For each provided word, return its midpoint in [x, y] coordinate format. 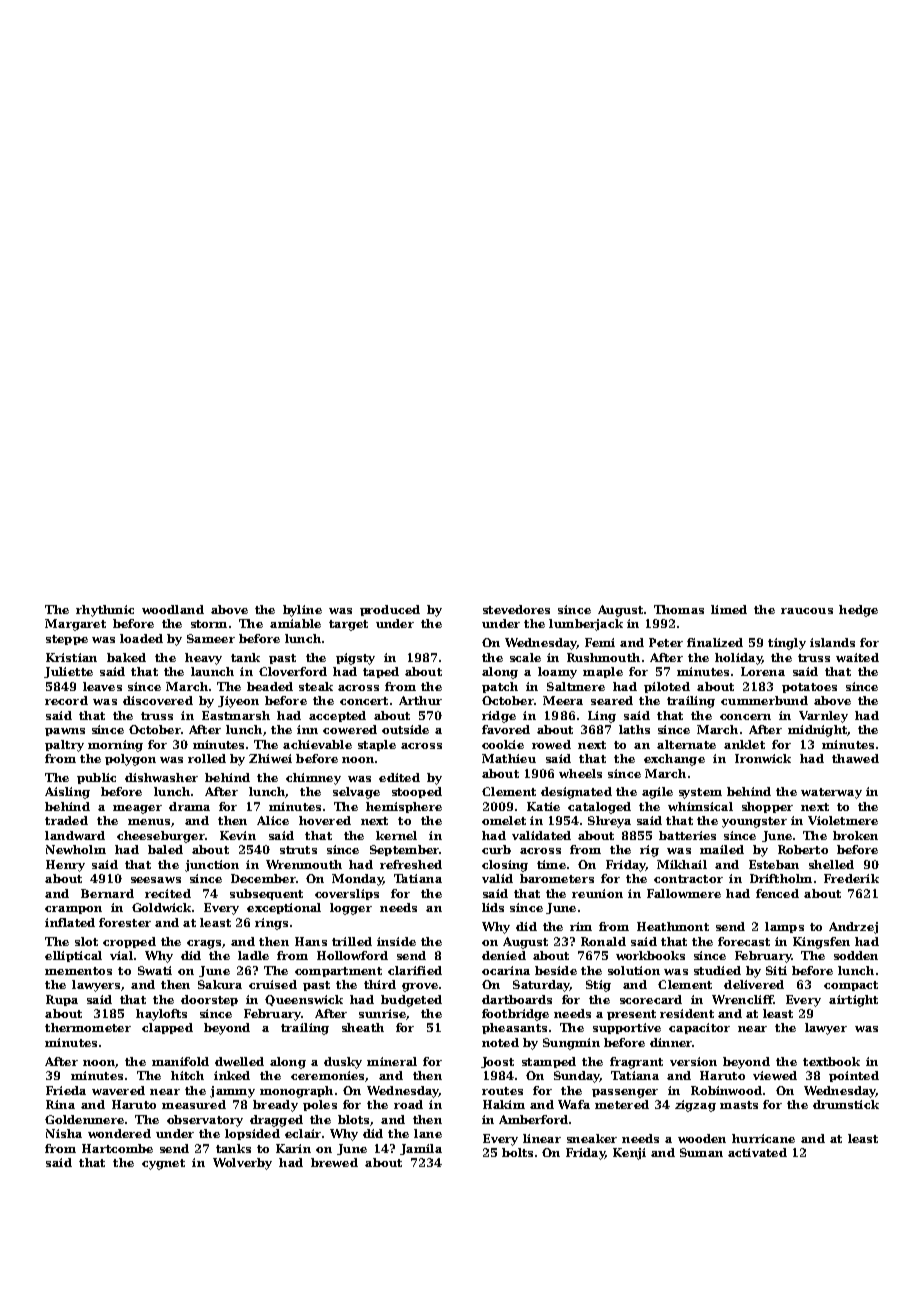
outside [405, 729]
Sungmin [571, 1044]
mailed [722, 849]
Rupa [62, 1000]
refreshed [411, 864]
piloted [667, 687]
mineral [392, 1061]
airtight [853, 1001]
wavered [118, 1090]
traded [66, 820]
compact [851, 986]
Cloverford [293, 671]
